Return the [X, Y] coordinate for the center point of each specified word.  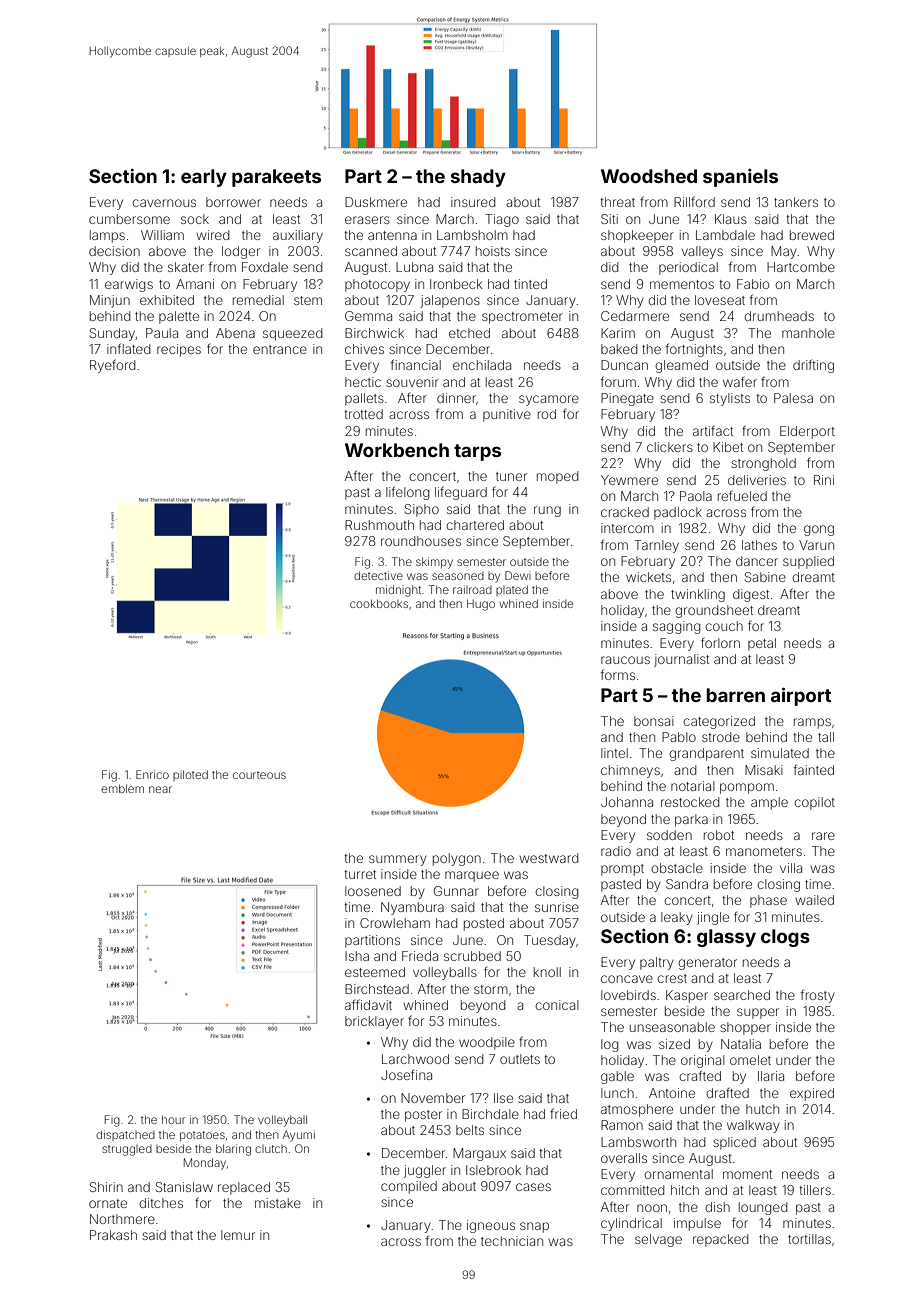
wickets [648, 577]
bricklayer [374, 1022]
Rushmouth [379, 525]
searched [742, 995]
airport [801, 697]
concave [627, 979]
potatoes [202, 1136]
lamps [107, 236]
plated [512, 590]
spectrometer [522, 318]
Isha [357, 956]
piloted [190, 775]
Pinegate [627, 399]
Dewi [518, 575]
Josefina [406, 1075]
